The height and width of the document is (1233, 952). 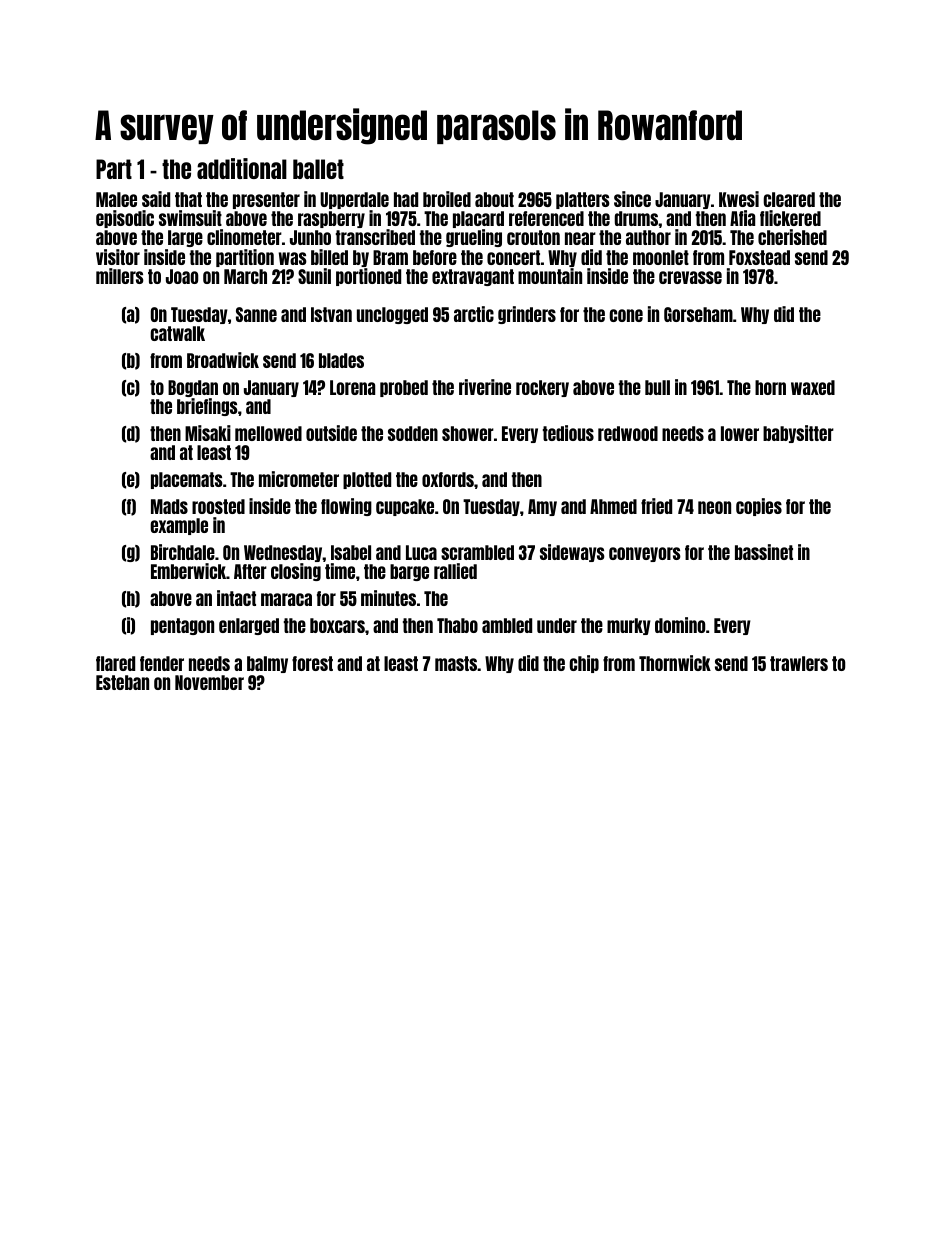 I want to click on Birchdale, so click(x=183, y=552).
